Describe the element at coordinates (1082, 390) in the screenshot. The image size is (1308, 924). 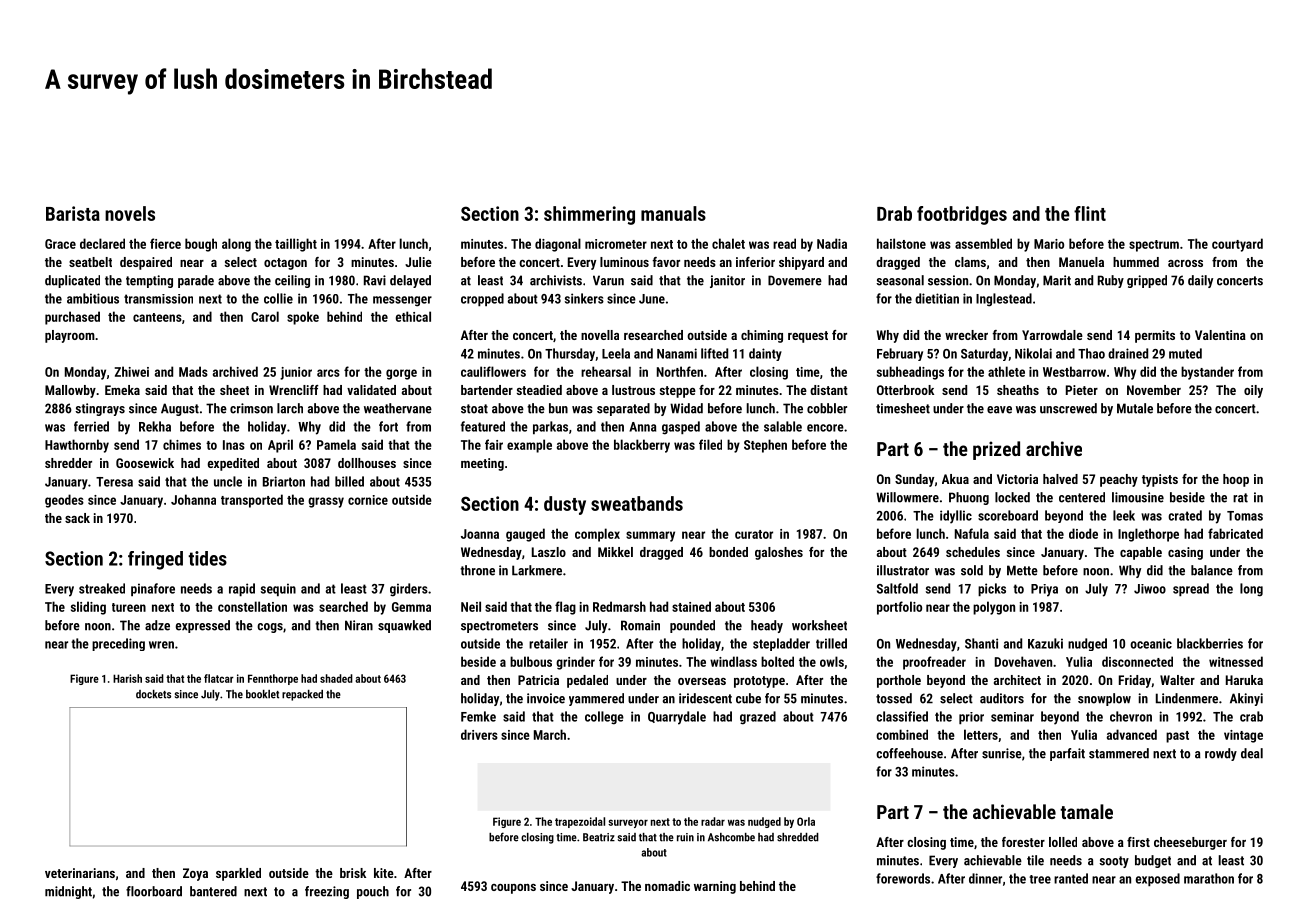
I see `Pieter` at that location.
